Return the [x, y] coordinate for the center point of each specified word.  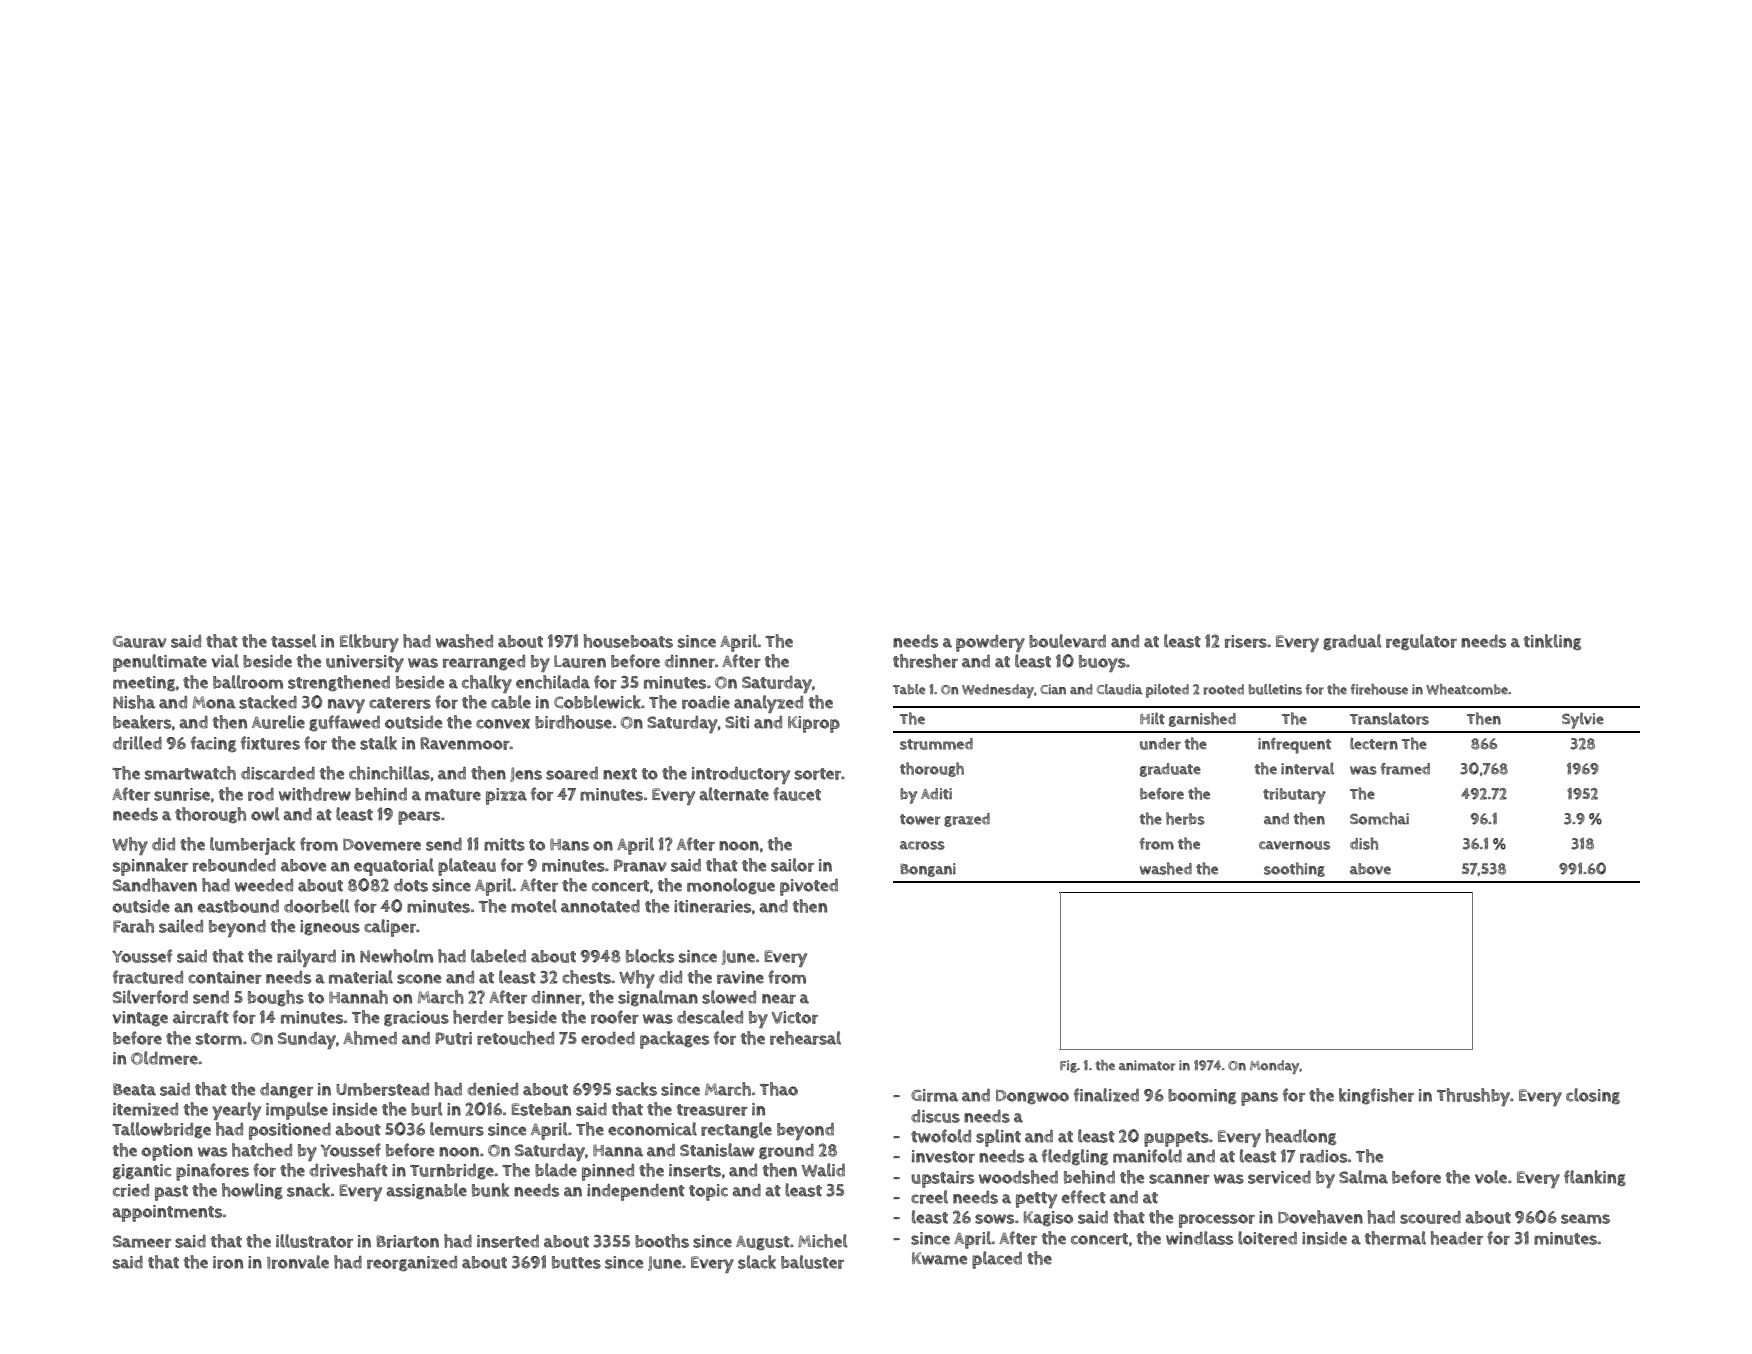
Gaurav [140, 642]
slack [757, 1262]
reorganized [412, 1263]
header [1457, 1238]
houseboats [628, 641]
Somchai [1379, 818]
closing [1593, 1096]
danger [286, 1090]
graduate [1170, 770]
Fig [1068, 1066]
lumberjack [252, 846]
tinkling [1552, 642]
